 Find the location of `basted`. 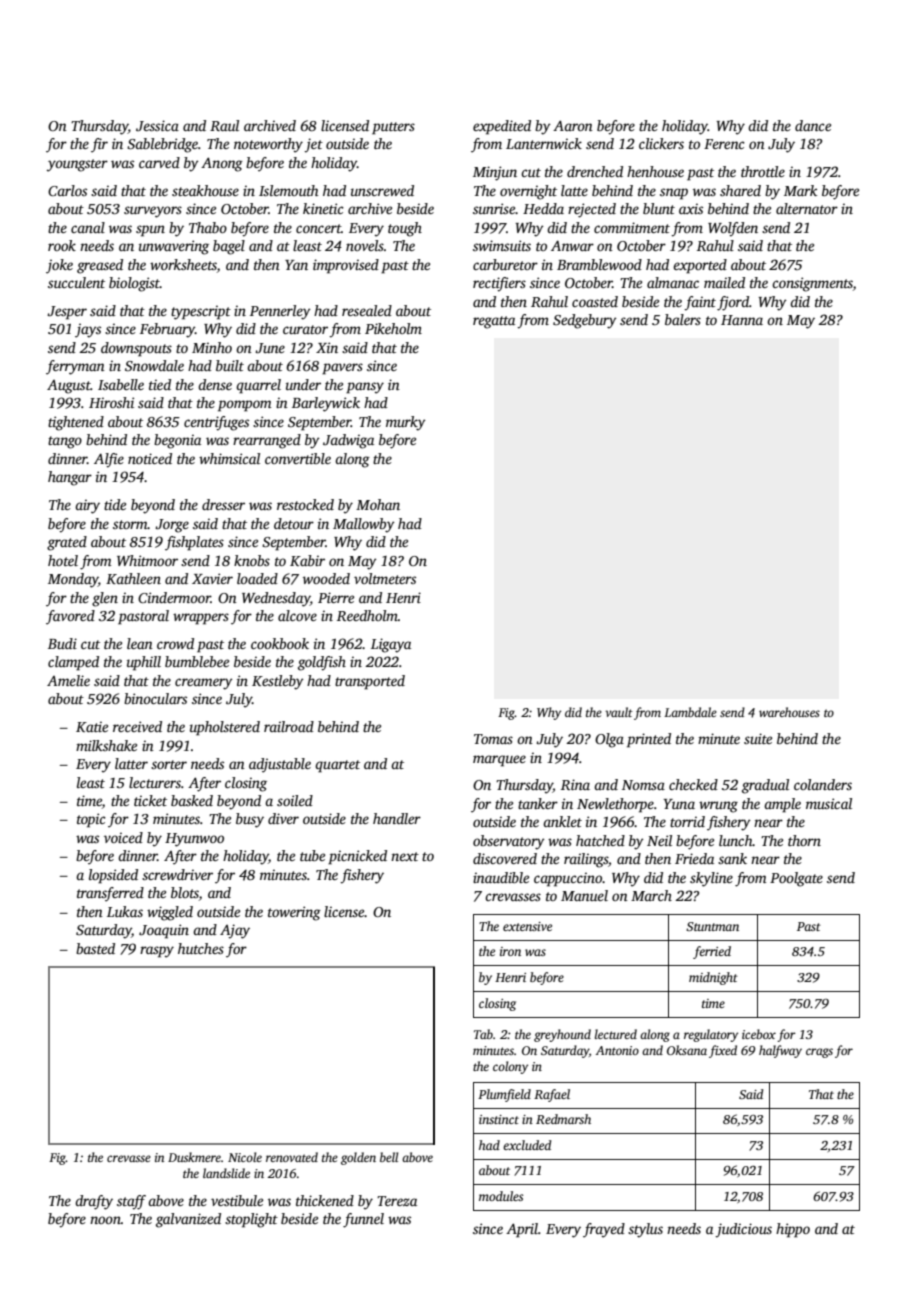

basted is located at coordinates (95, 948).
